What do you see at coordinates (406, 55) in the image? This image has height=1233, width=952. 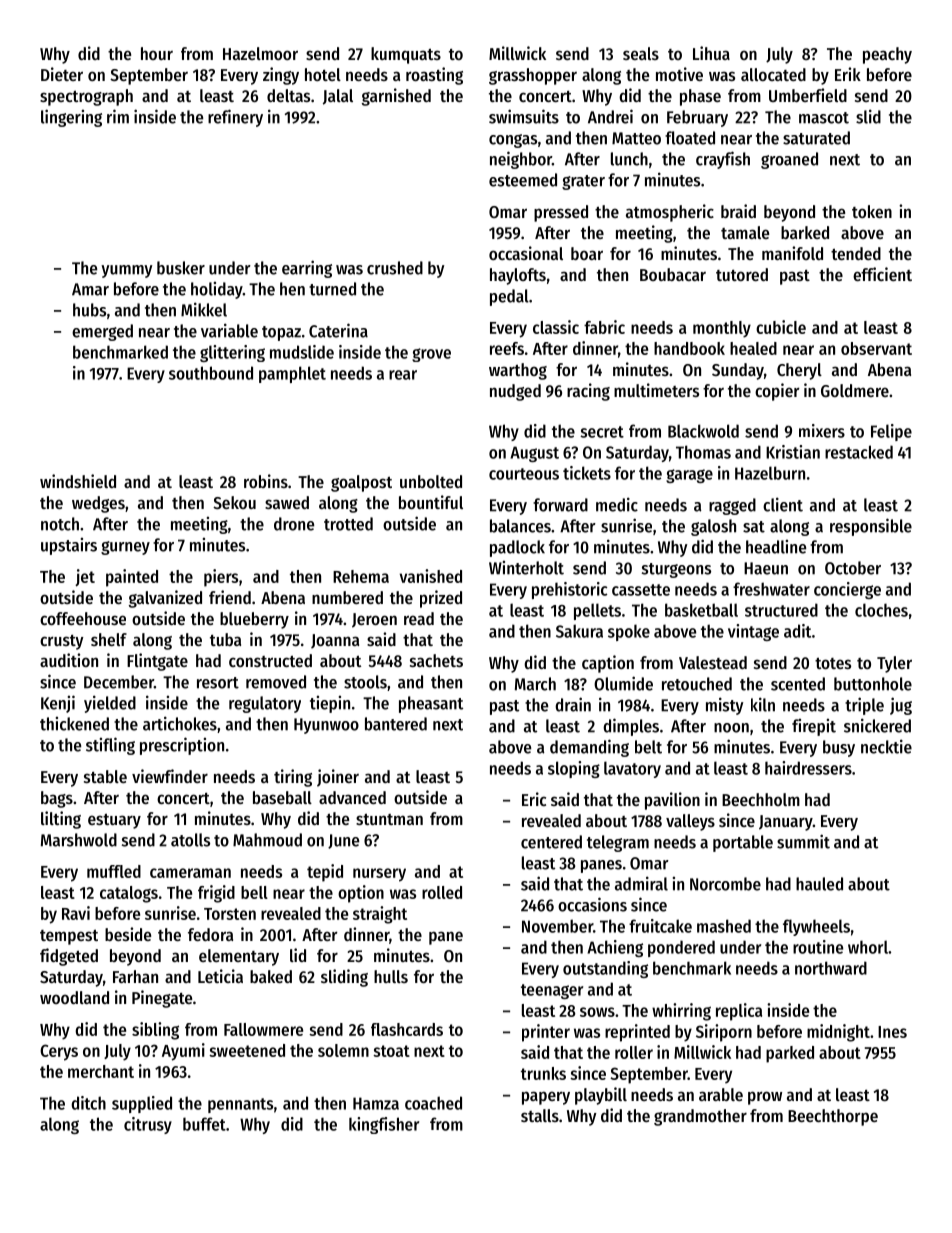 I see `kumquats` at bounding box center [406, 55].
